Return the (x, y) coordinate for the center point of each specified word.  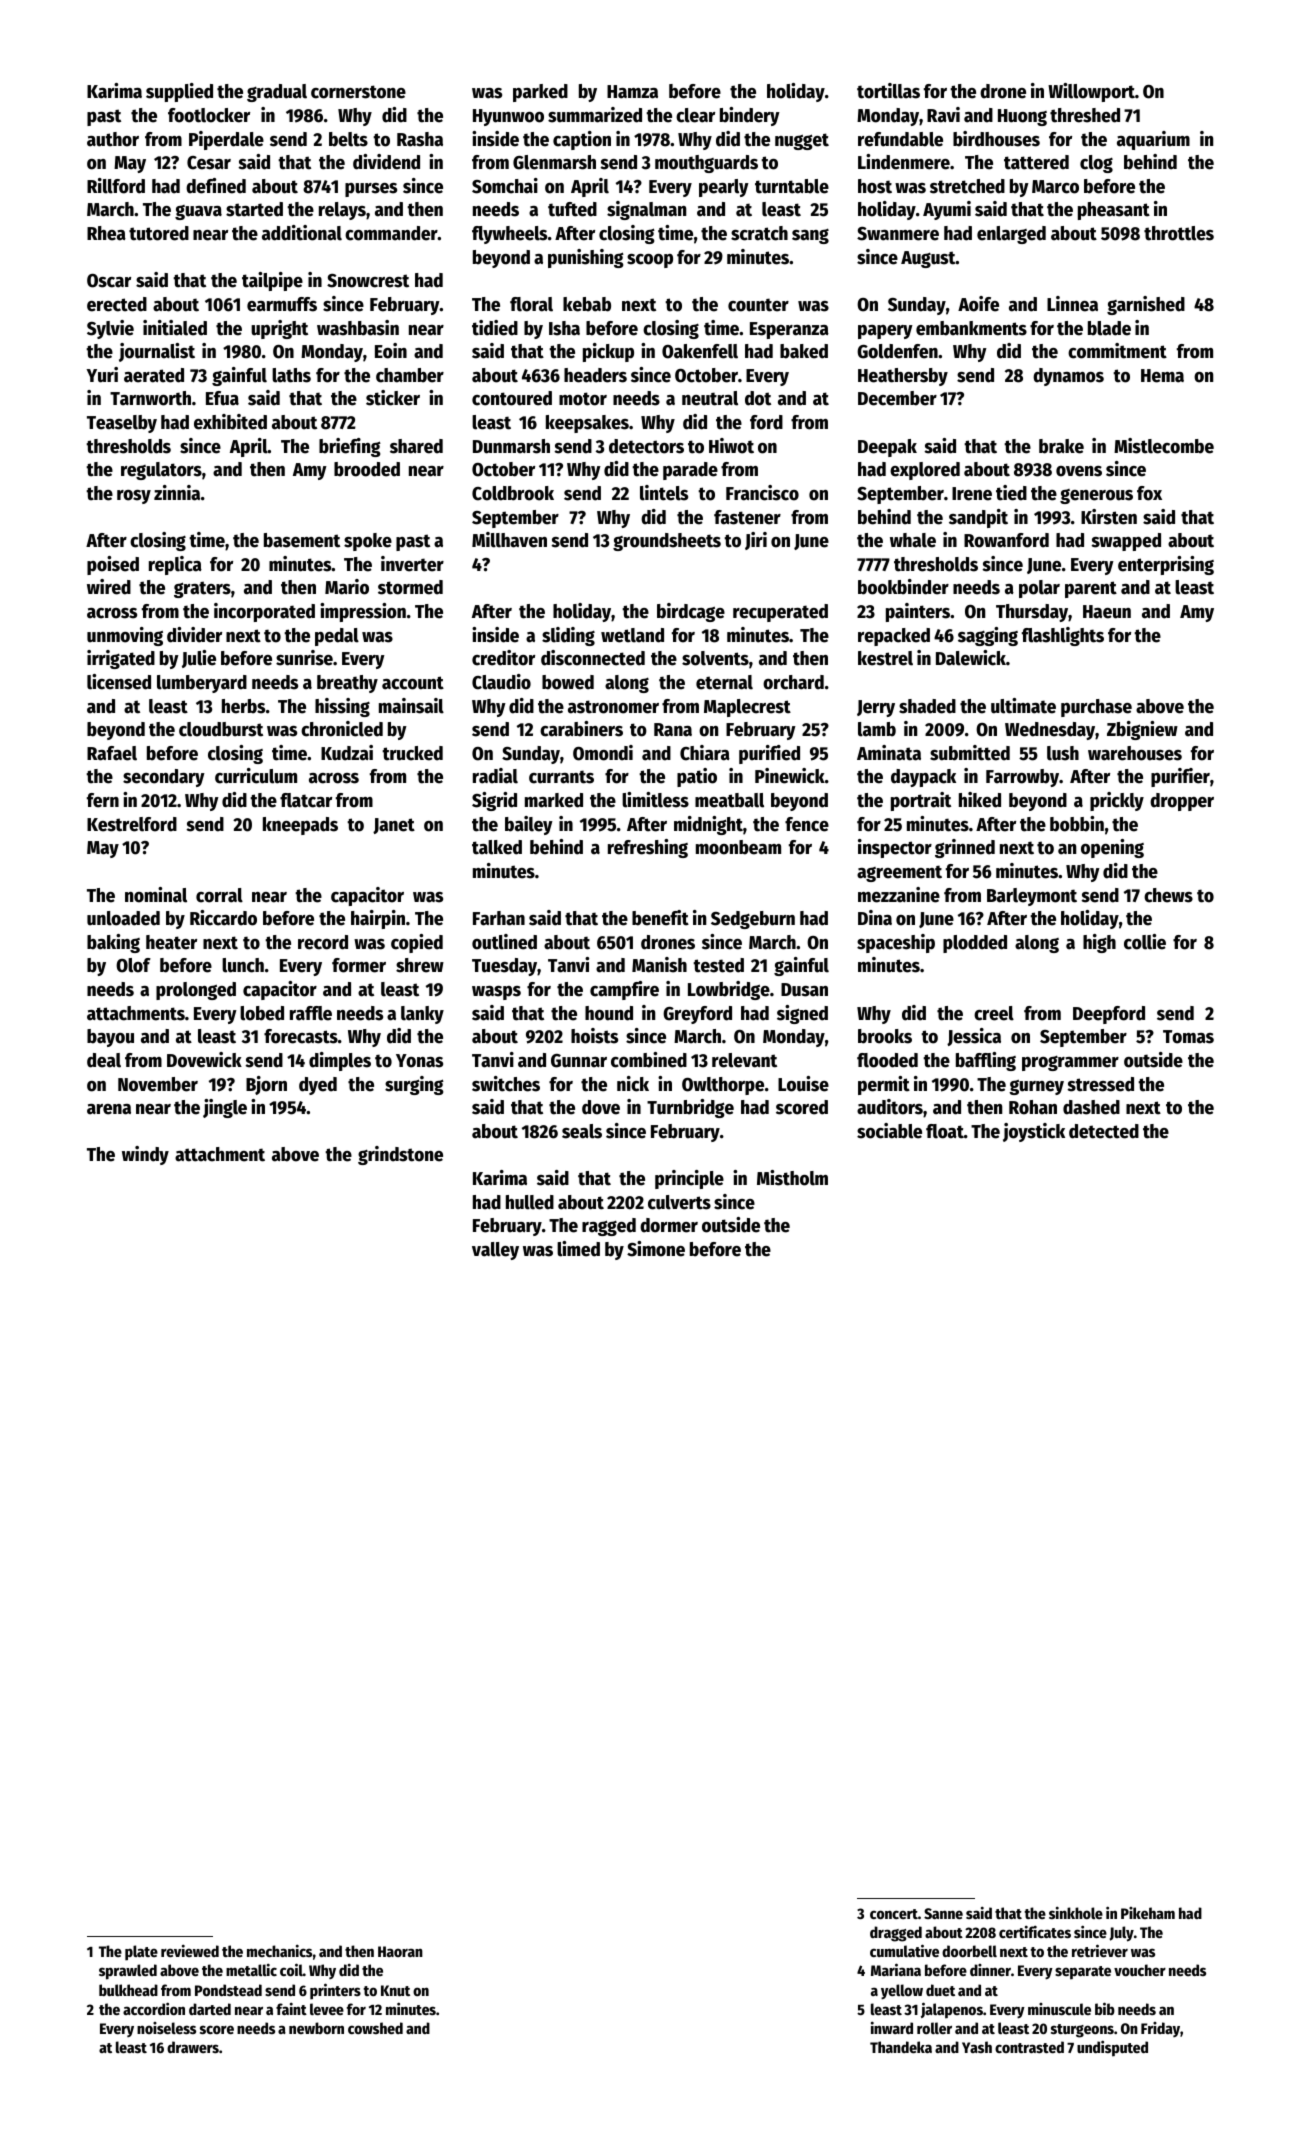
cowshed (375, 2028)
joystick (1034, 1132)
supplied (179, 92)
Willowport (1091, 92)
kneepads (300, 826)
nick (633, 1084)
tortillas (888, 91)
